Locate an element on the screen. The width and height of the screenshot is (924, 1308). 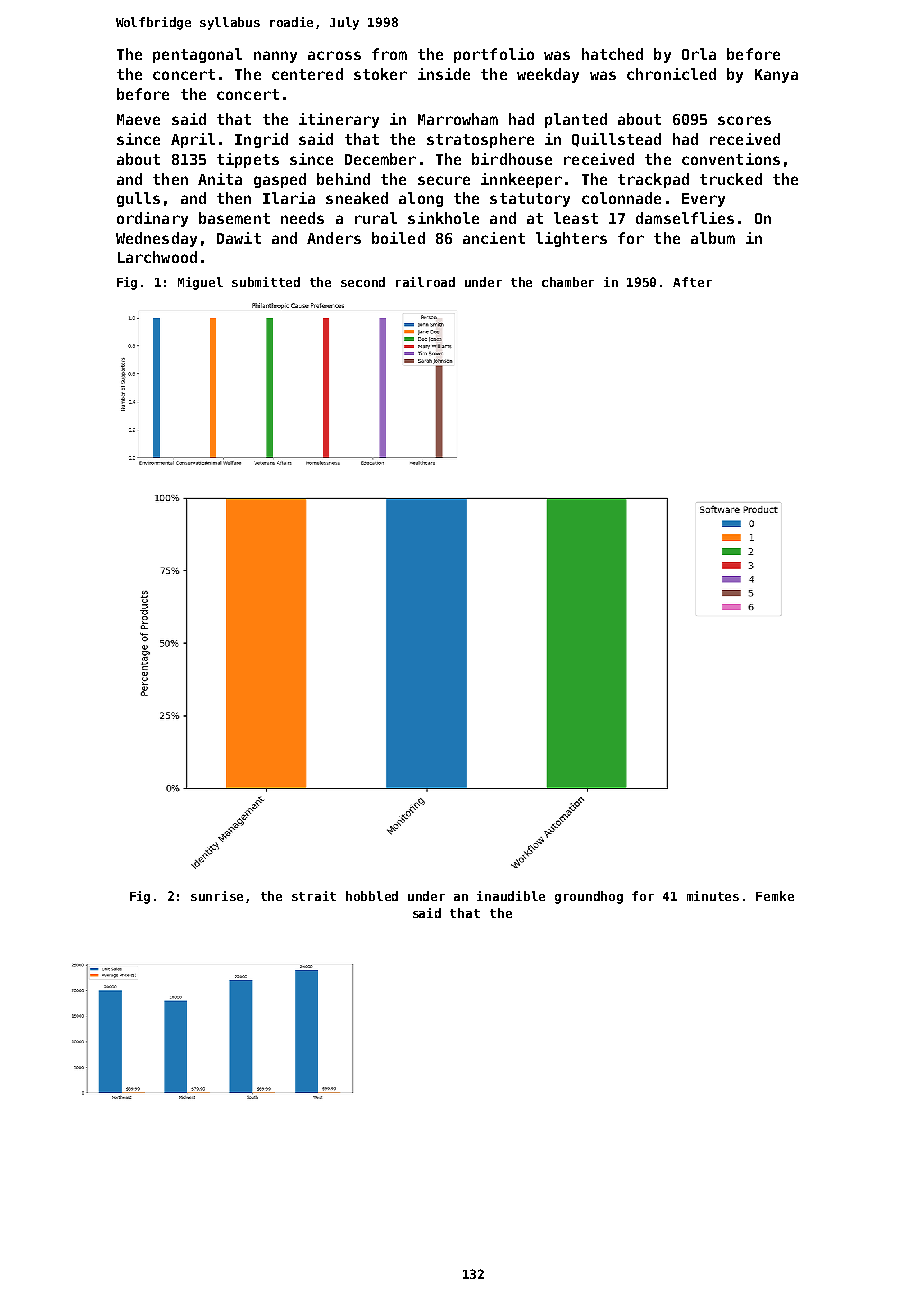
pentagonal is located at coordinates (197, 55).
